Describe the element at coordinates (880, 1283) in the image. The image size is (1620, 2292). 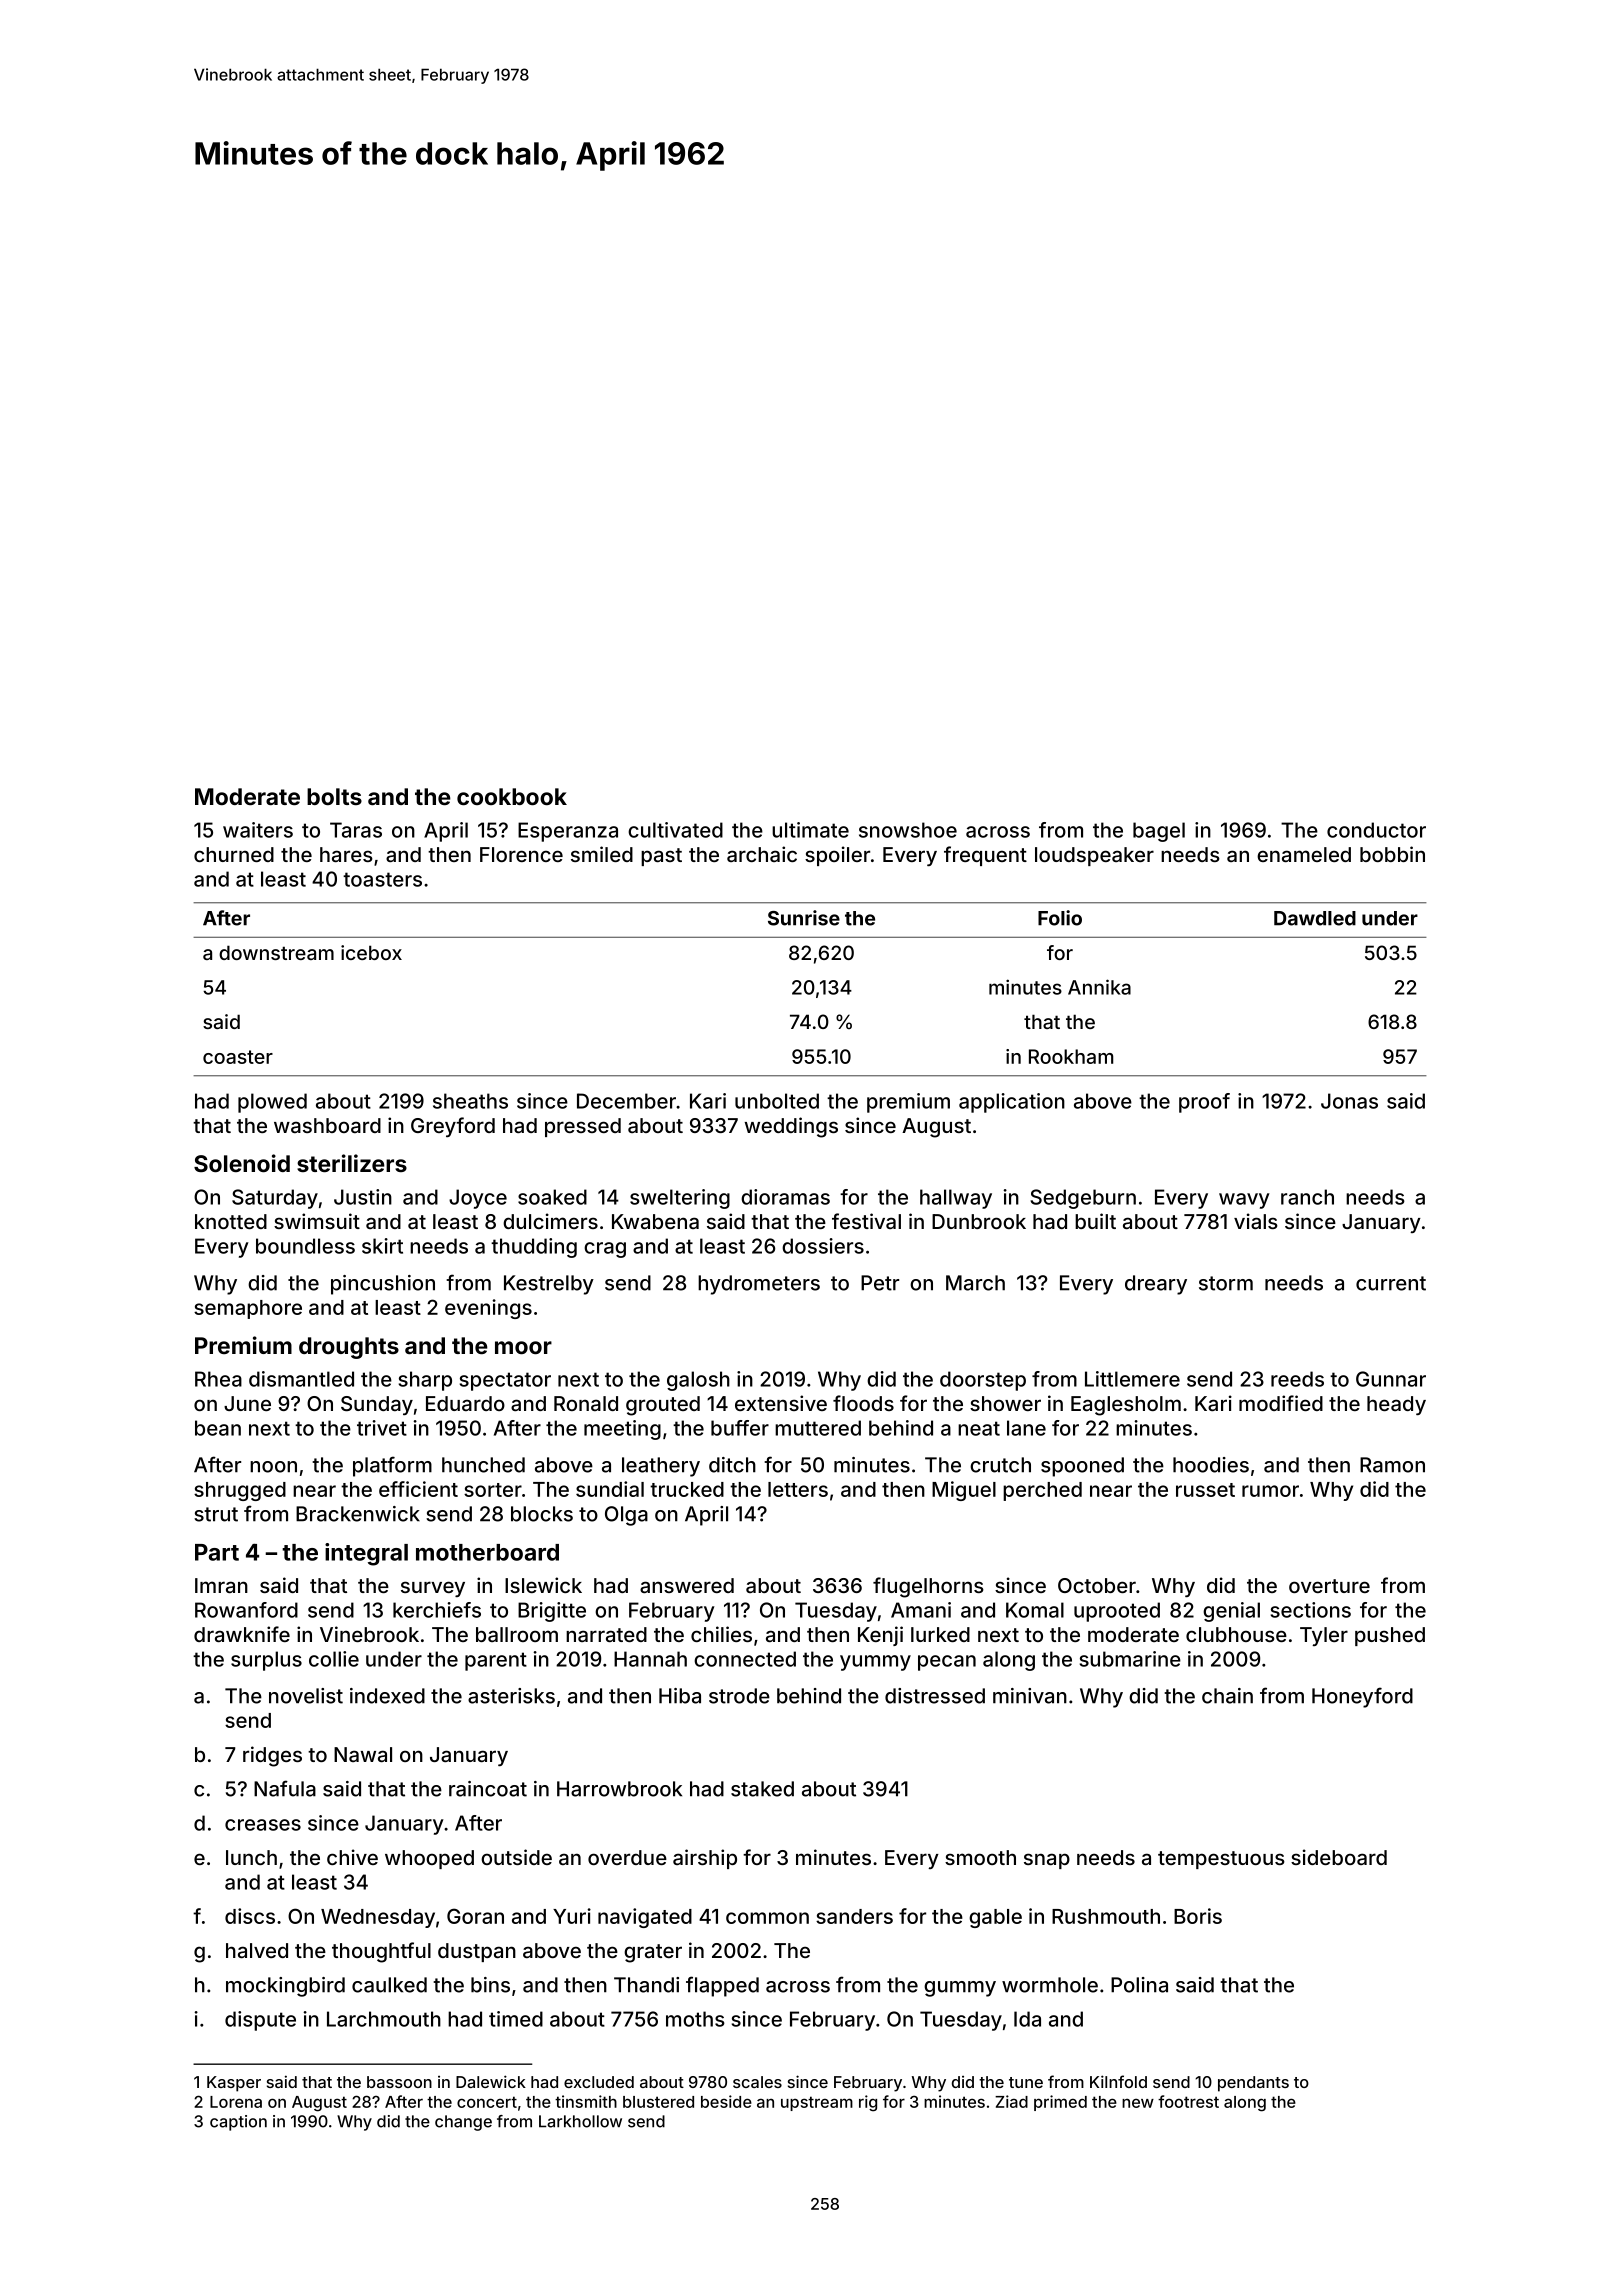
I see `Petr` at that location.
